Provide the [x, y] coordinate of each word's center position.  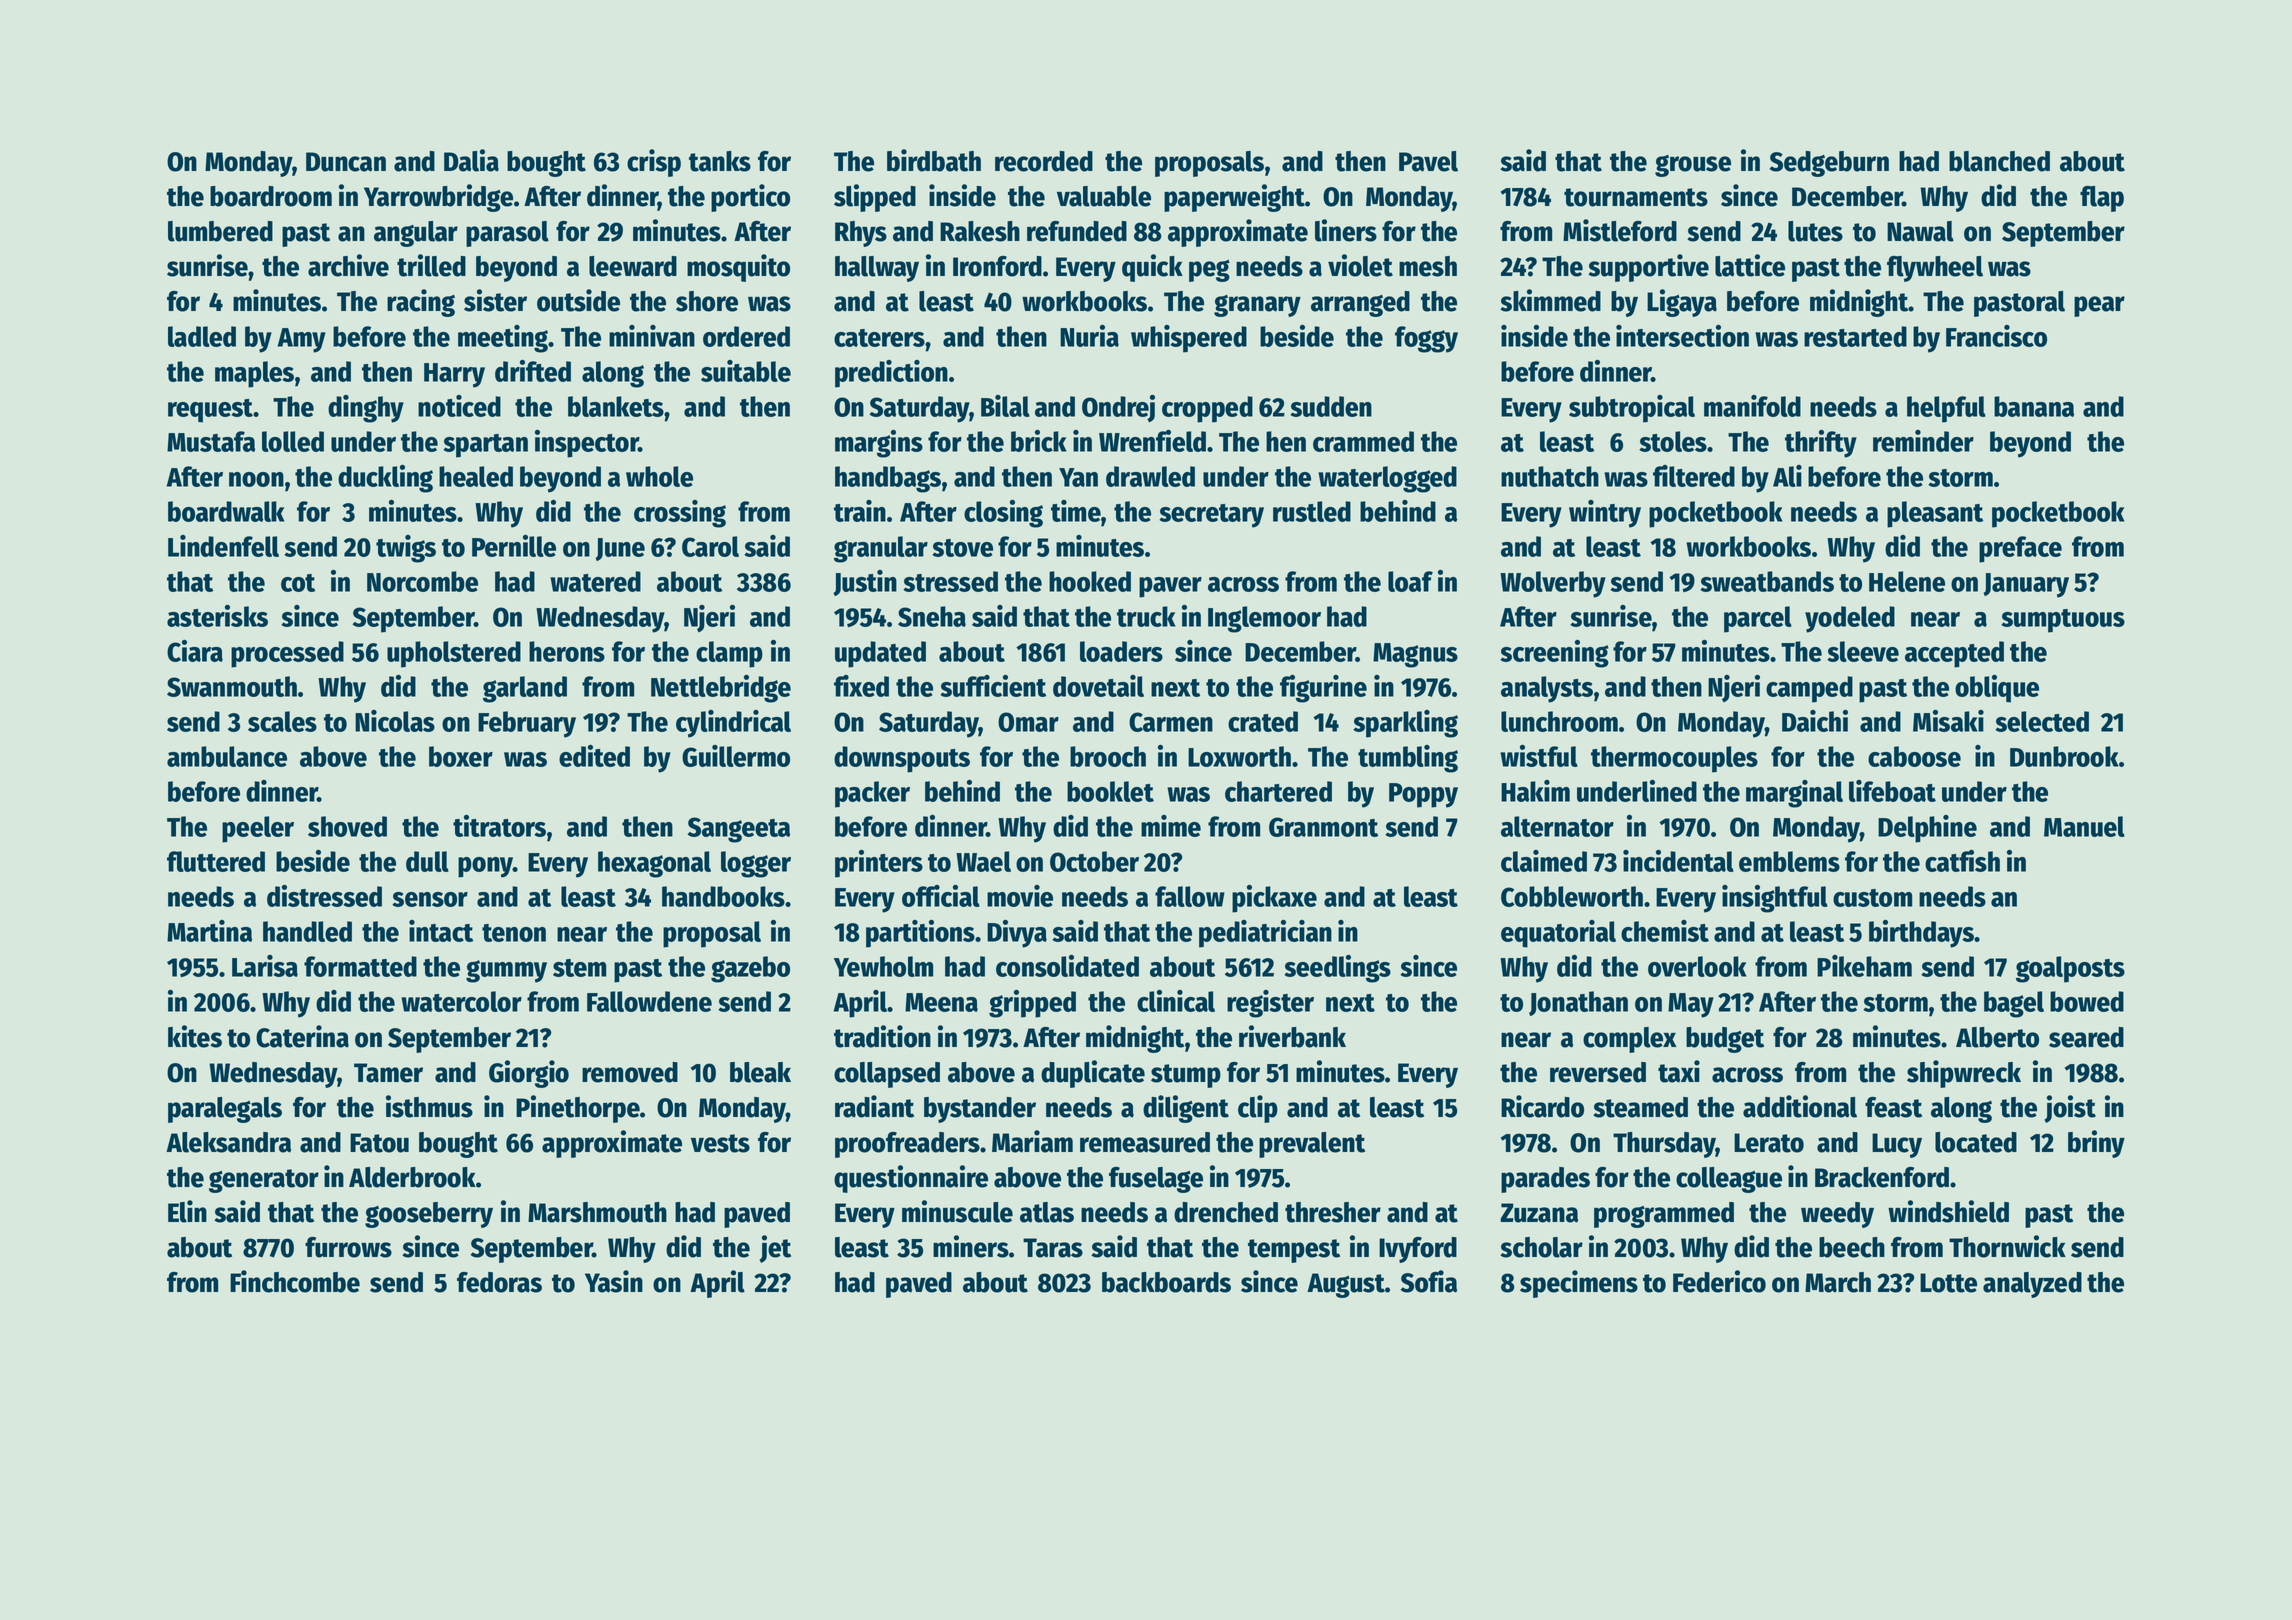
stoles [1673, 441]
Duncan [346, 162]
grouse [1693, 166]
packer [872, 794]
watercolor [461, 1001]
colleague [1729, 1180]
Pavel [1428, 161]
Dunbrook [2064, 756]
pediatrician [1265, 934]
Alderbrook [412, 1177]
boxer [461, 756]
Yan [1078, 477]
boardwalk [226, 511]
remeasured [1145, 1142]
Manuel [2084, 826]
